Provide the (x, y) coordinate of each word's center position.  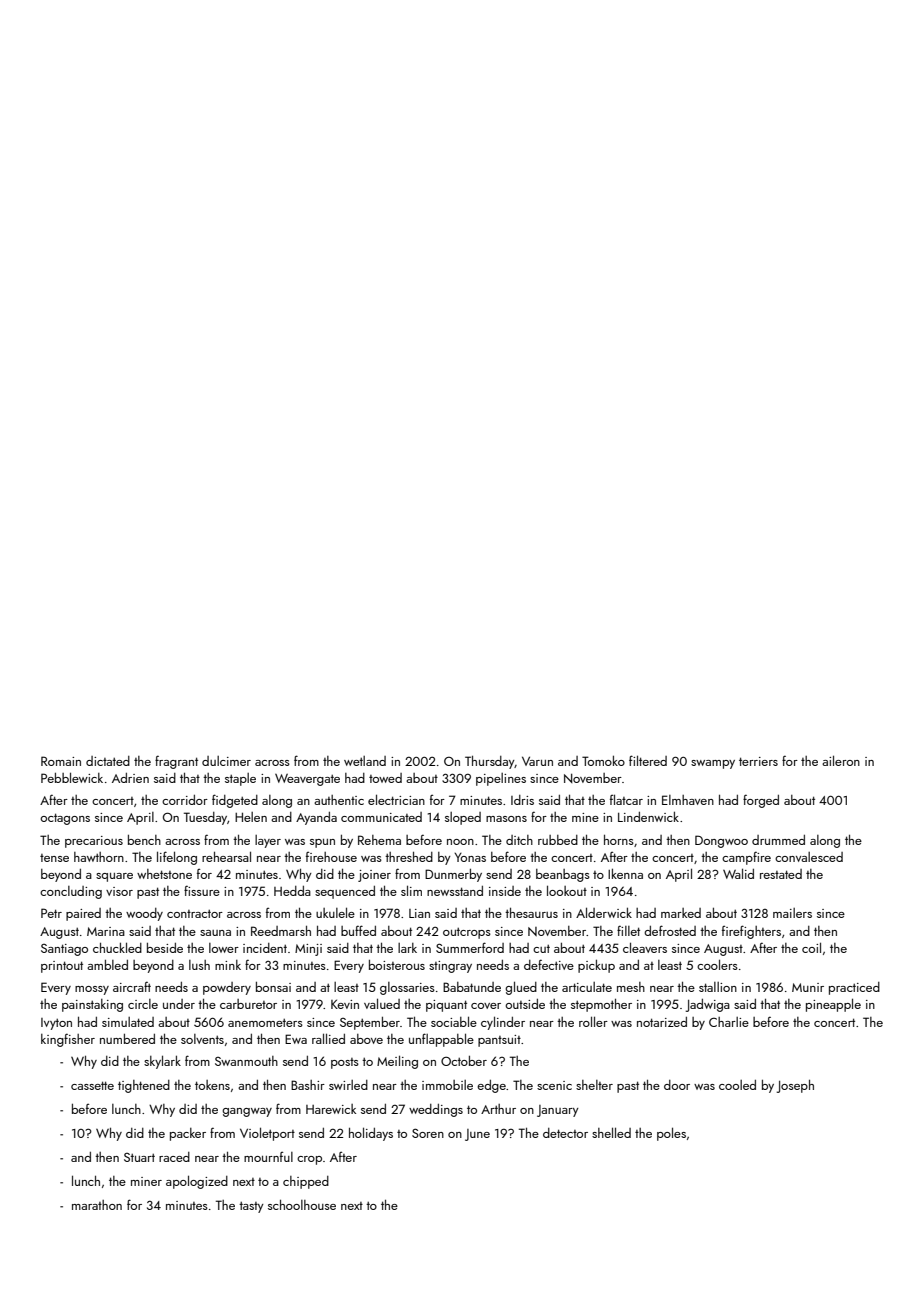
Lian (419, 913)
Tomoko (603, 760)
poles (671, 1134)
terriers (758, 761)
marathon (97, 1205)
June (477, 1135)
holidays (371, 1134)
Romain (61, 761)
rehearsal (226, 856)
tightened (144, 1086)
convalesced (809, 857)
